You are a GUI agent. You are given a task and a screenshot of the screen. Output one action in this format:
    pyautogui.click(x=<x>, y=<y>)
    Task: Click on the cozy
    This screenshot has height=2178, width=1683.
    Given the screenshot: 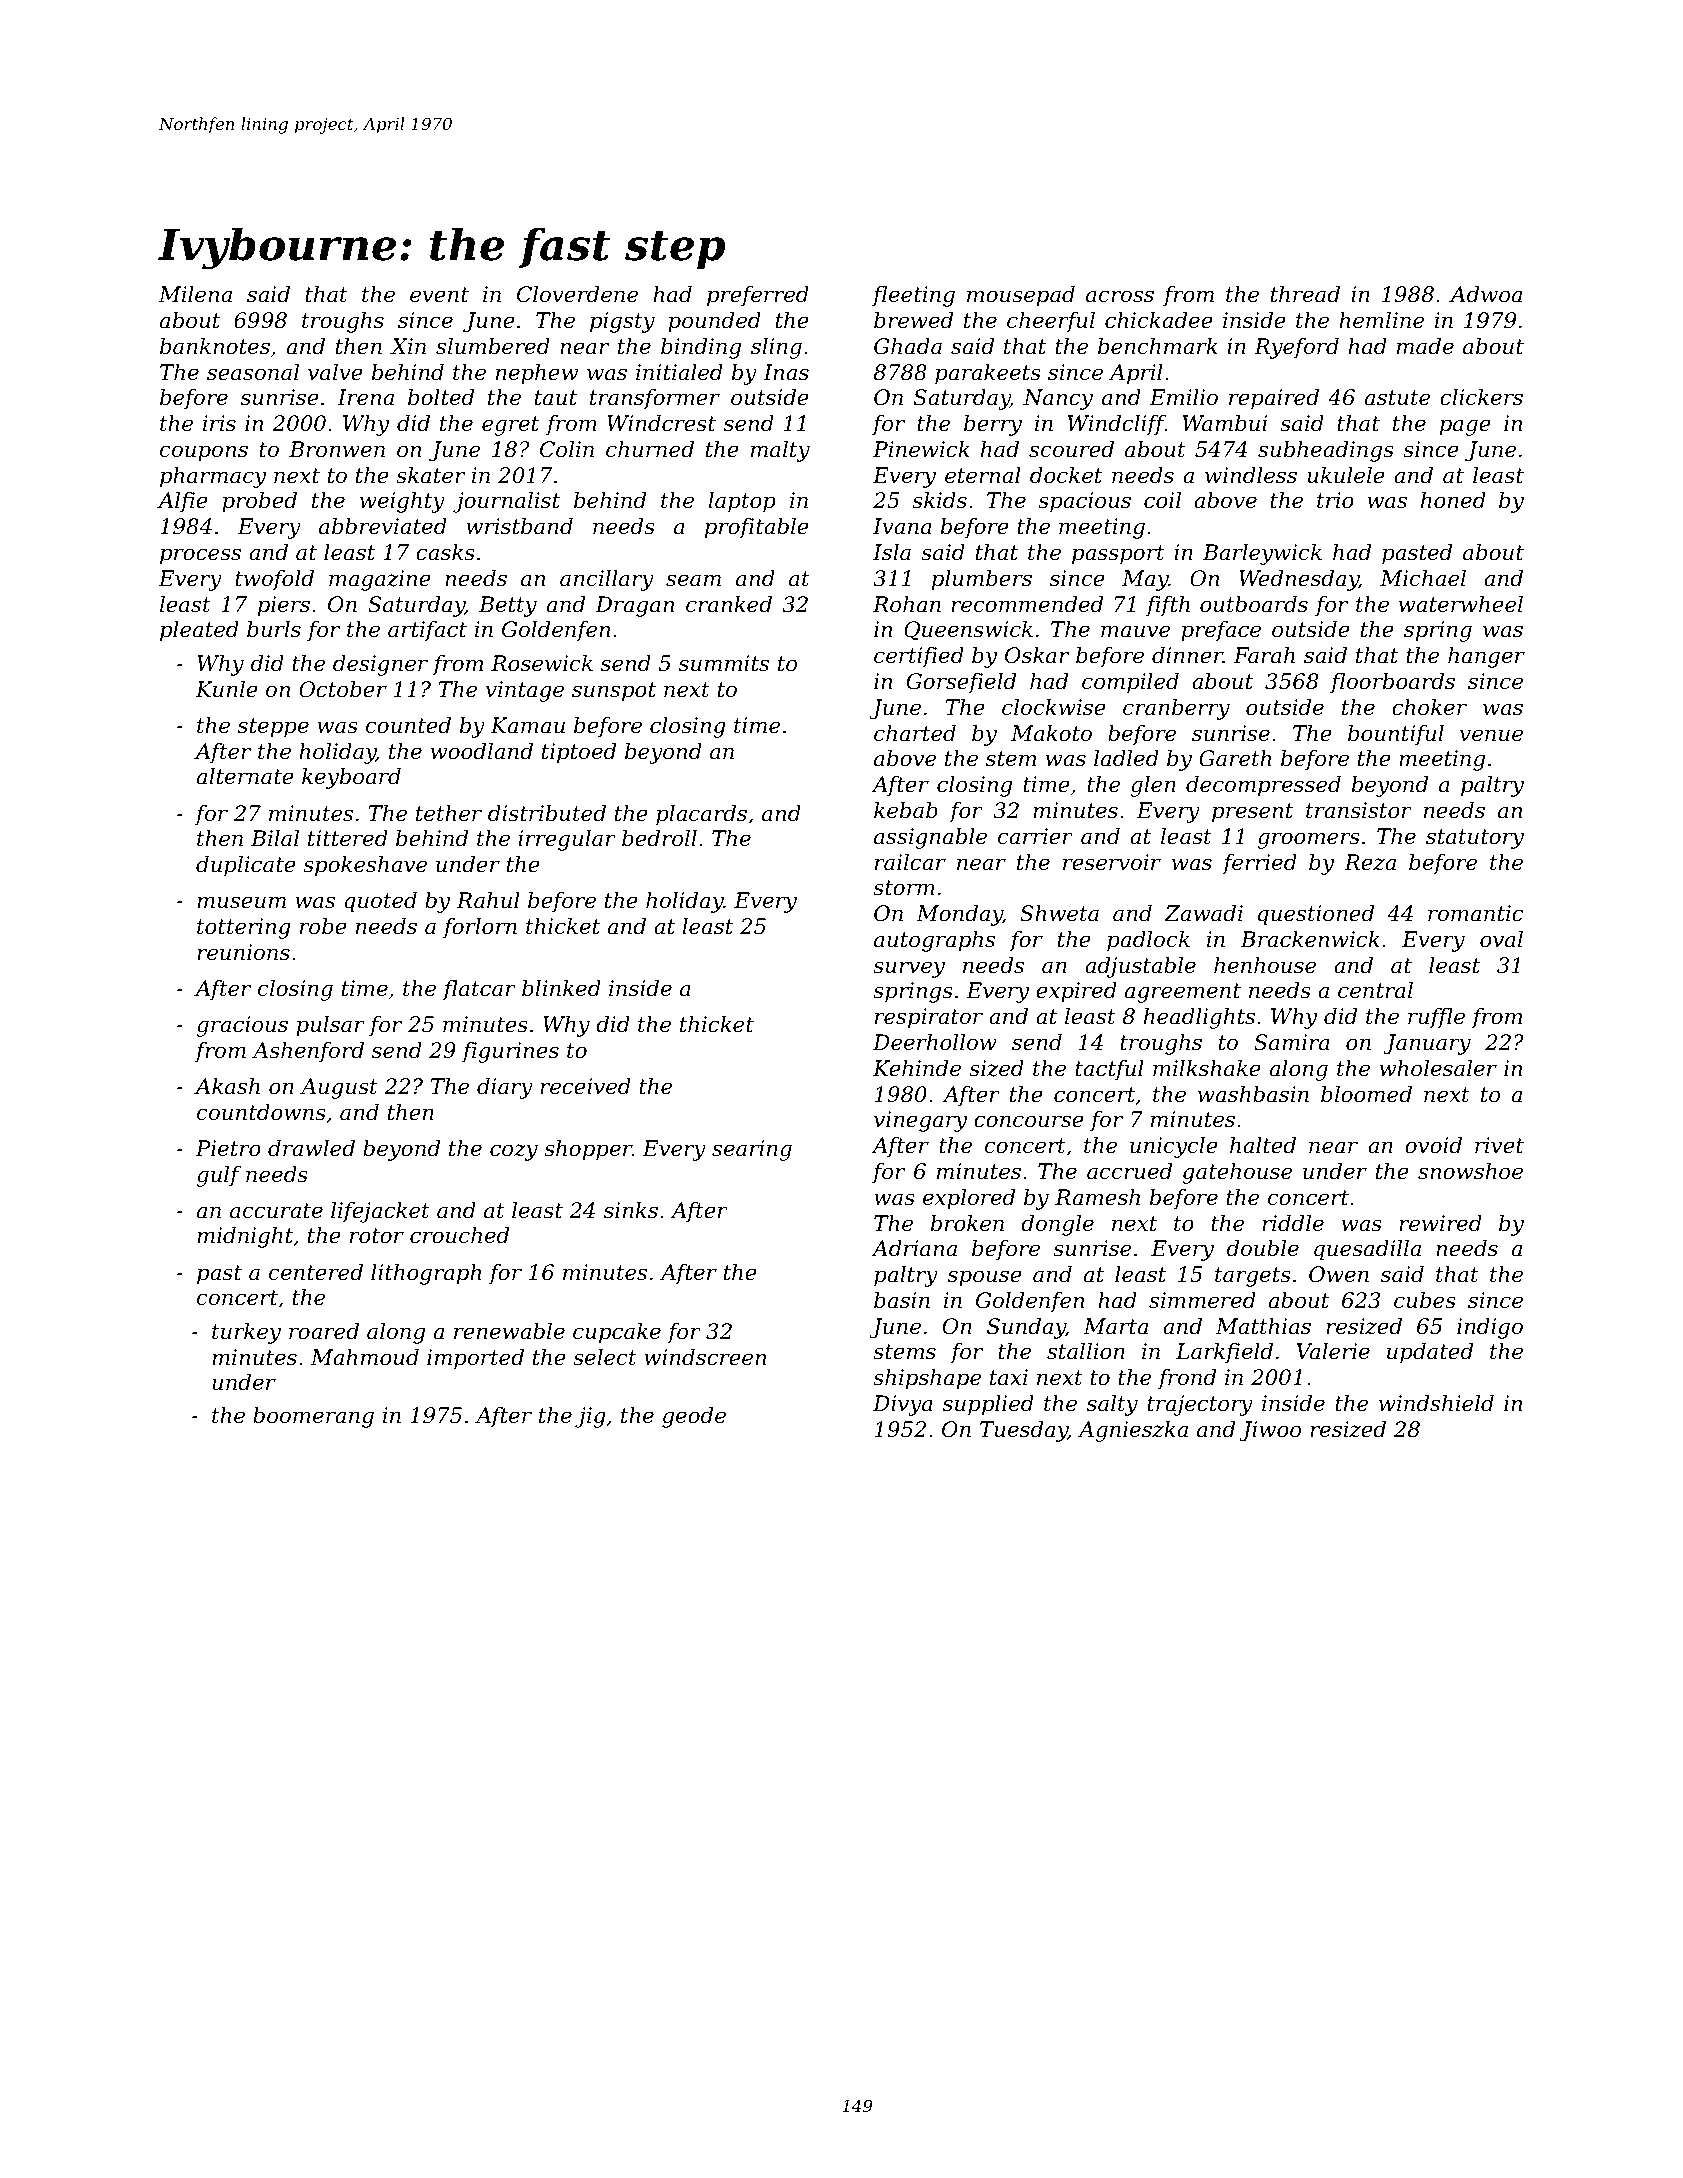 What is the action you would take?
    pyautogui.click(x=514, y=1152)
